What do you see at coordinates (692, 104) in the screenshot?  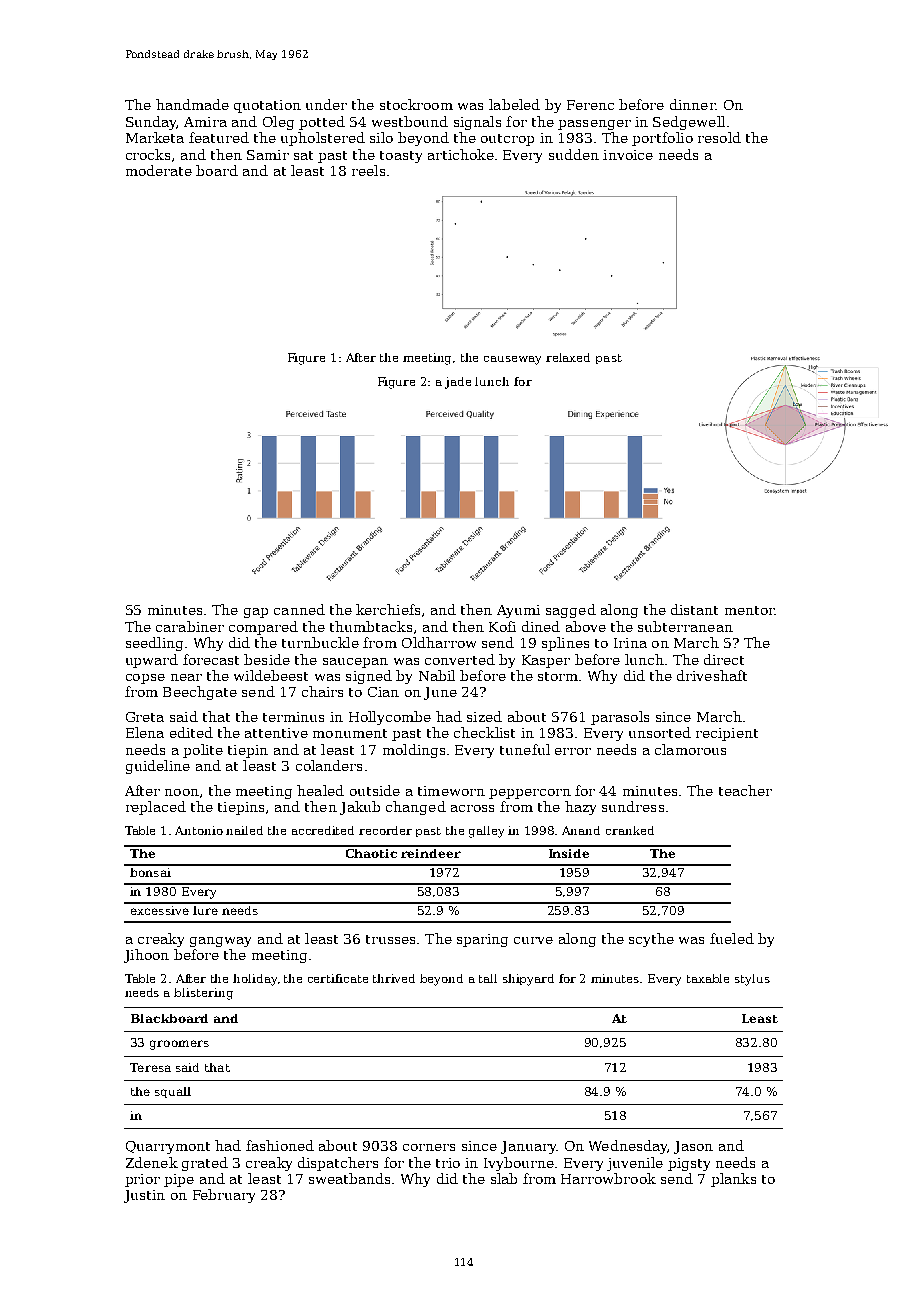 I see `dinner` at bounding box center [692, 104].
